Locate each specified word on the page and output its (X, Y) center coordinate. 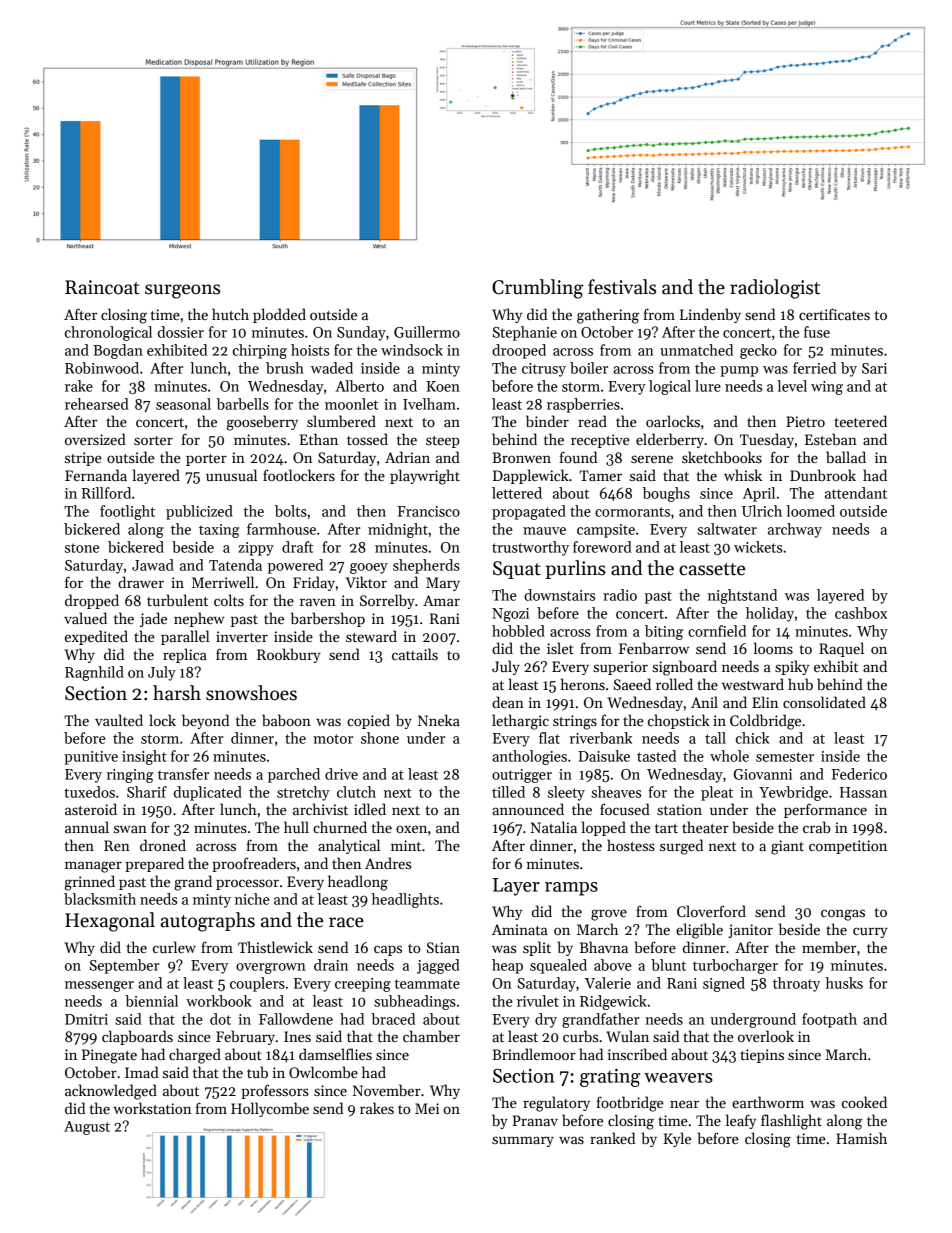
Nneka (439, 720)
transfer (183, 774)
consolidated (824, 702)
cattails (415, 654)
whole (729, 756)
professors (275, 1091)
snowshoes (251, 693)
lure (708, 386)
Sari (874, 368)
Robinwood (102, 368)
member (829, 947)
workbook (218, 1001)
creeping (363, 985)
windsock (412, 350)
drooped (519, 351)
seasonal (183, 404)
